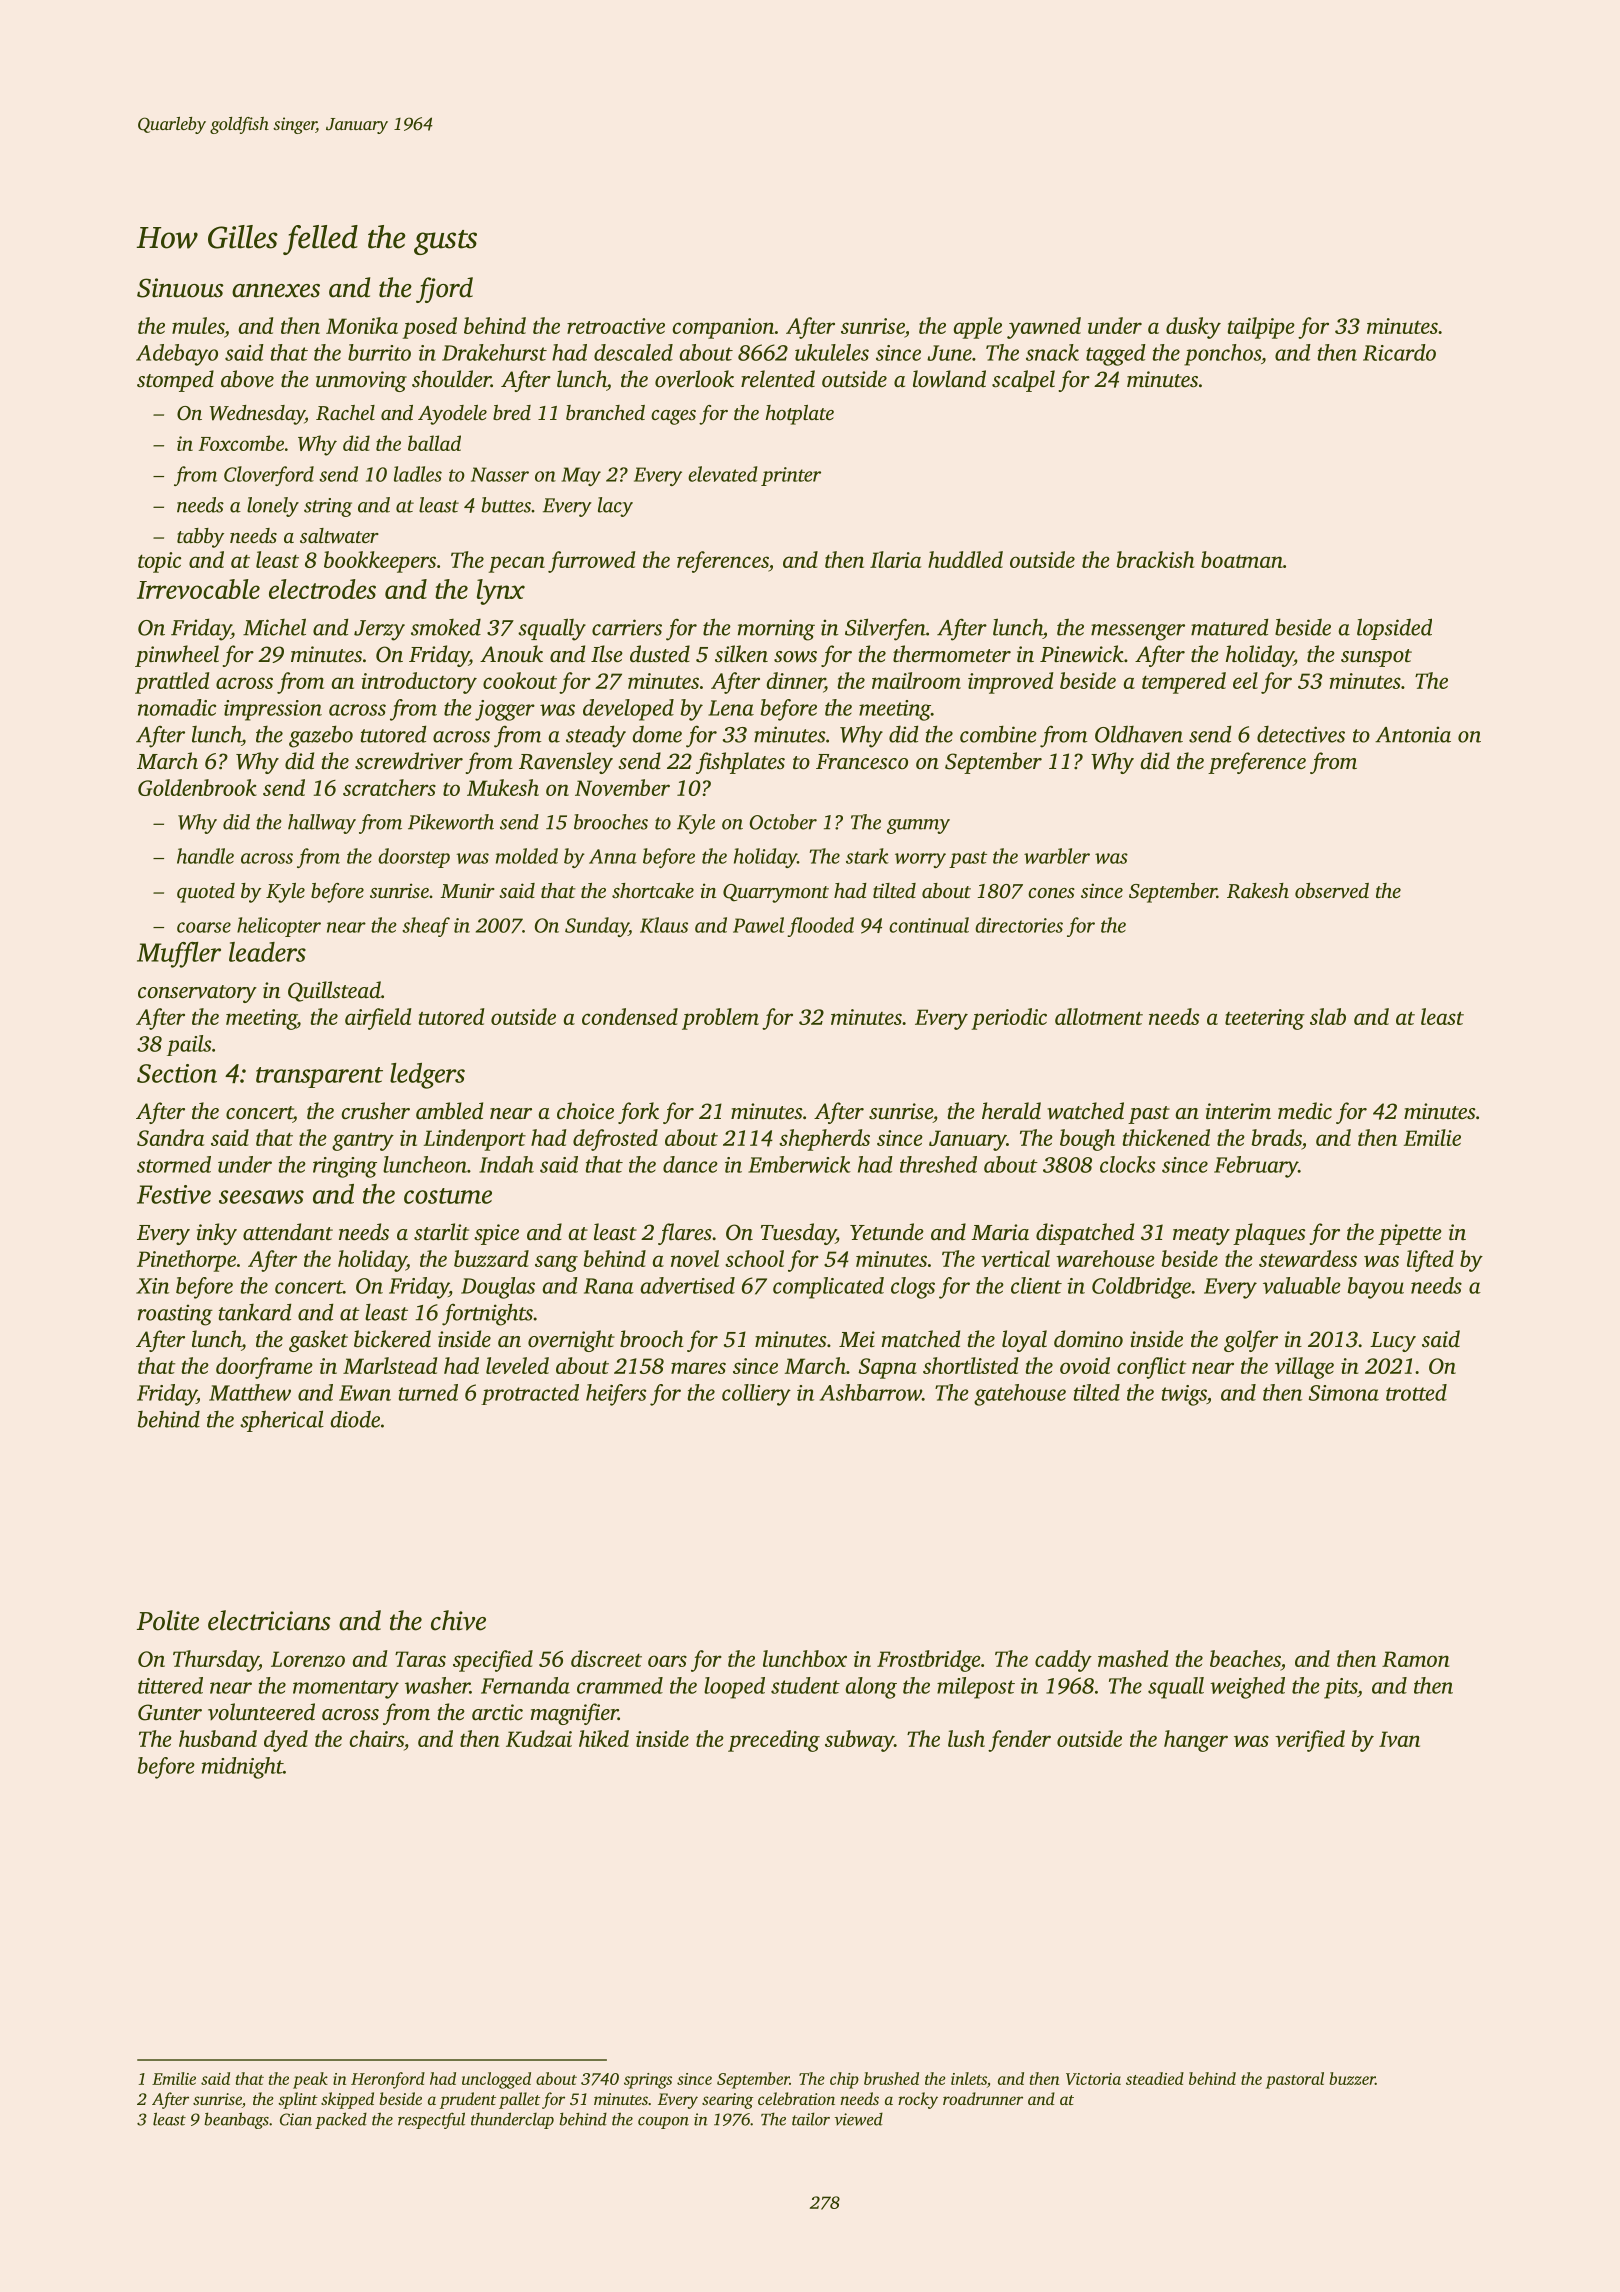 The image size is (1620, 2292). I want to click on Ricardo, so click(1399, 352).
